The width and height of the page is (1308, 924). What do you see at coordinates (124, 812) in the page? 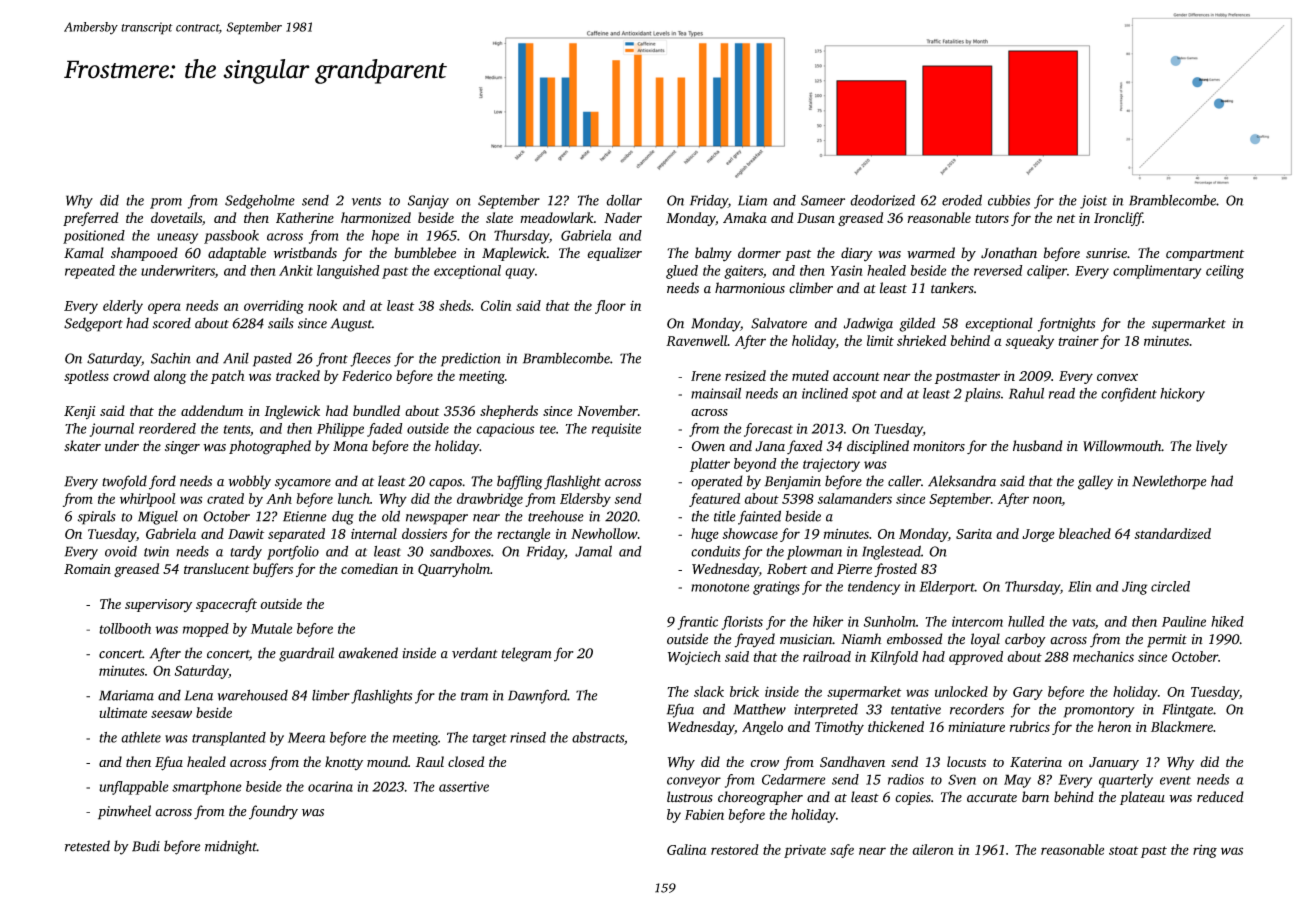
I see `pinwheel` at bounding box center [124, 812].
